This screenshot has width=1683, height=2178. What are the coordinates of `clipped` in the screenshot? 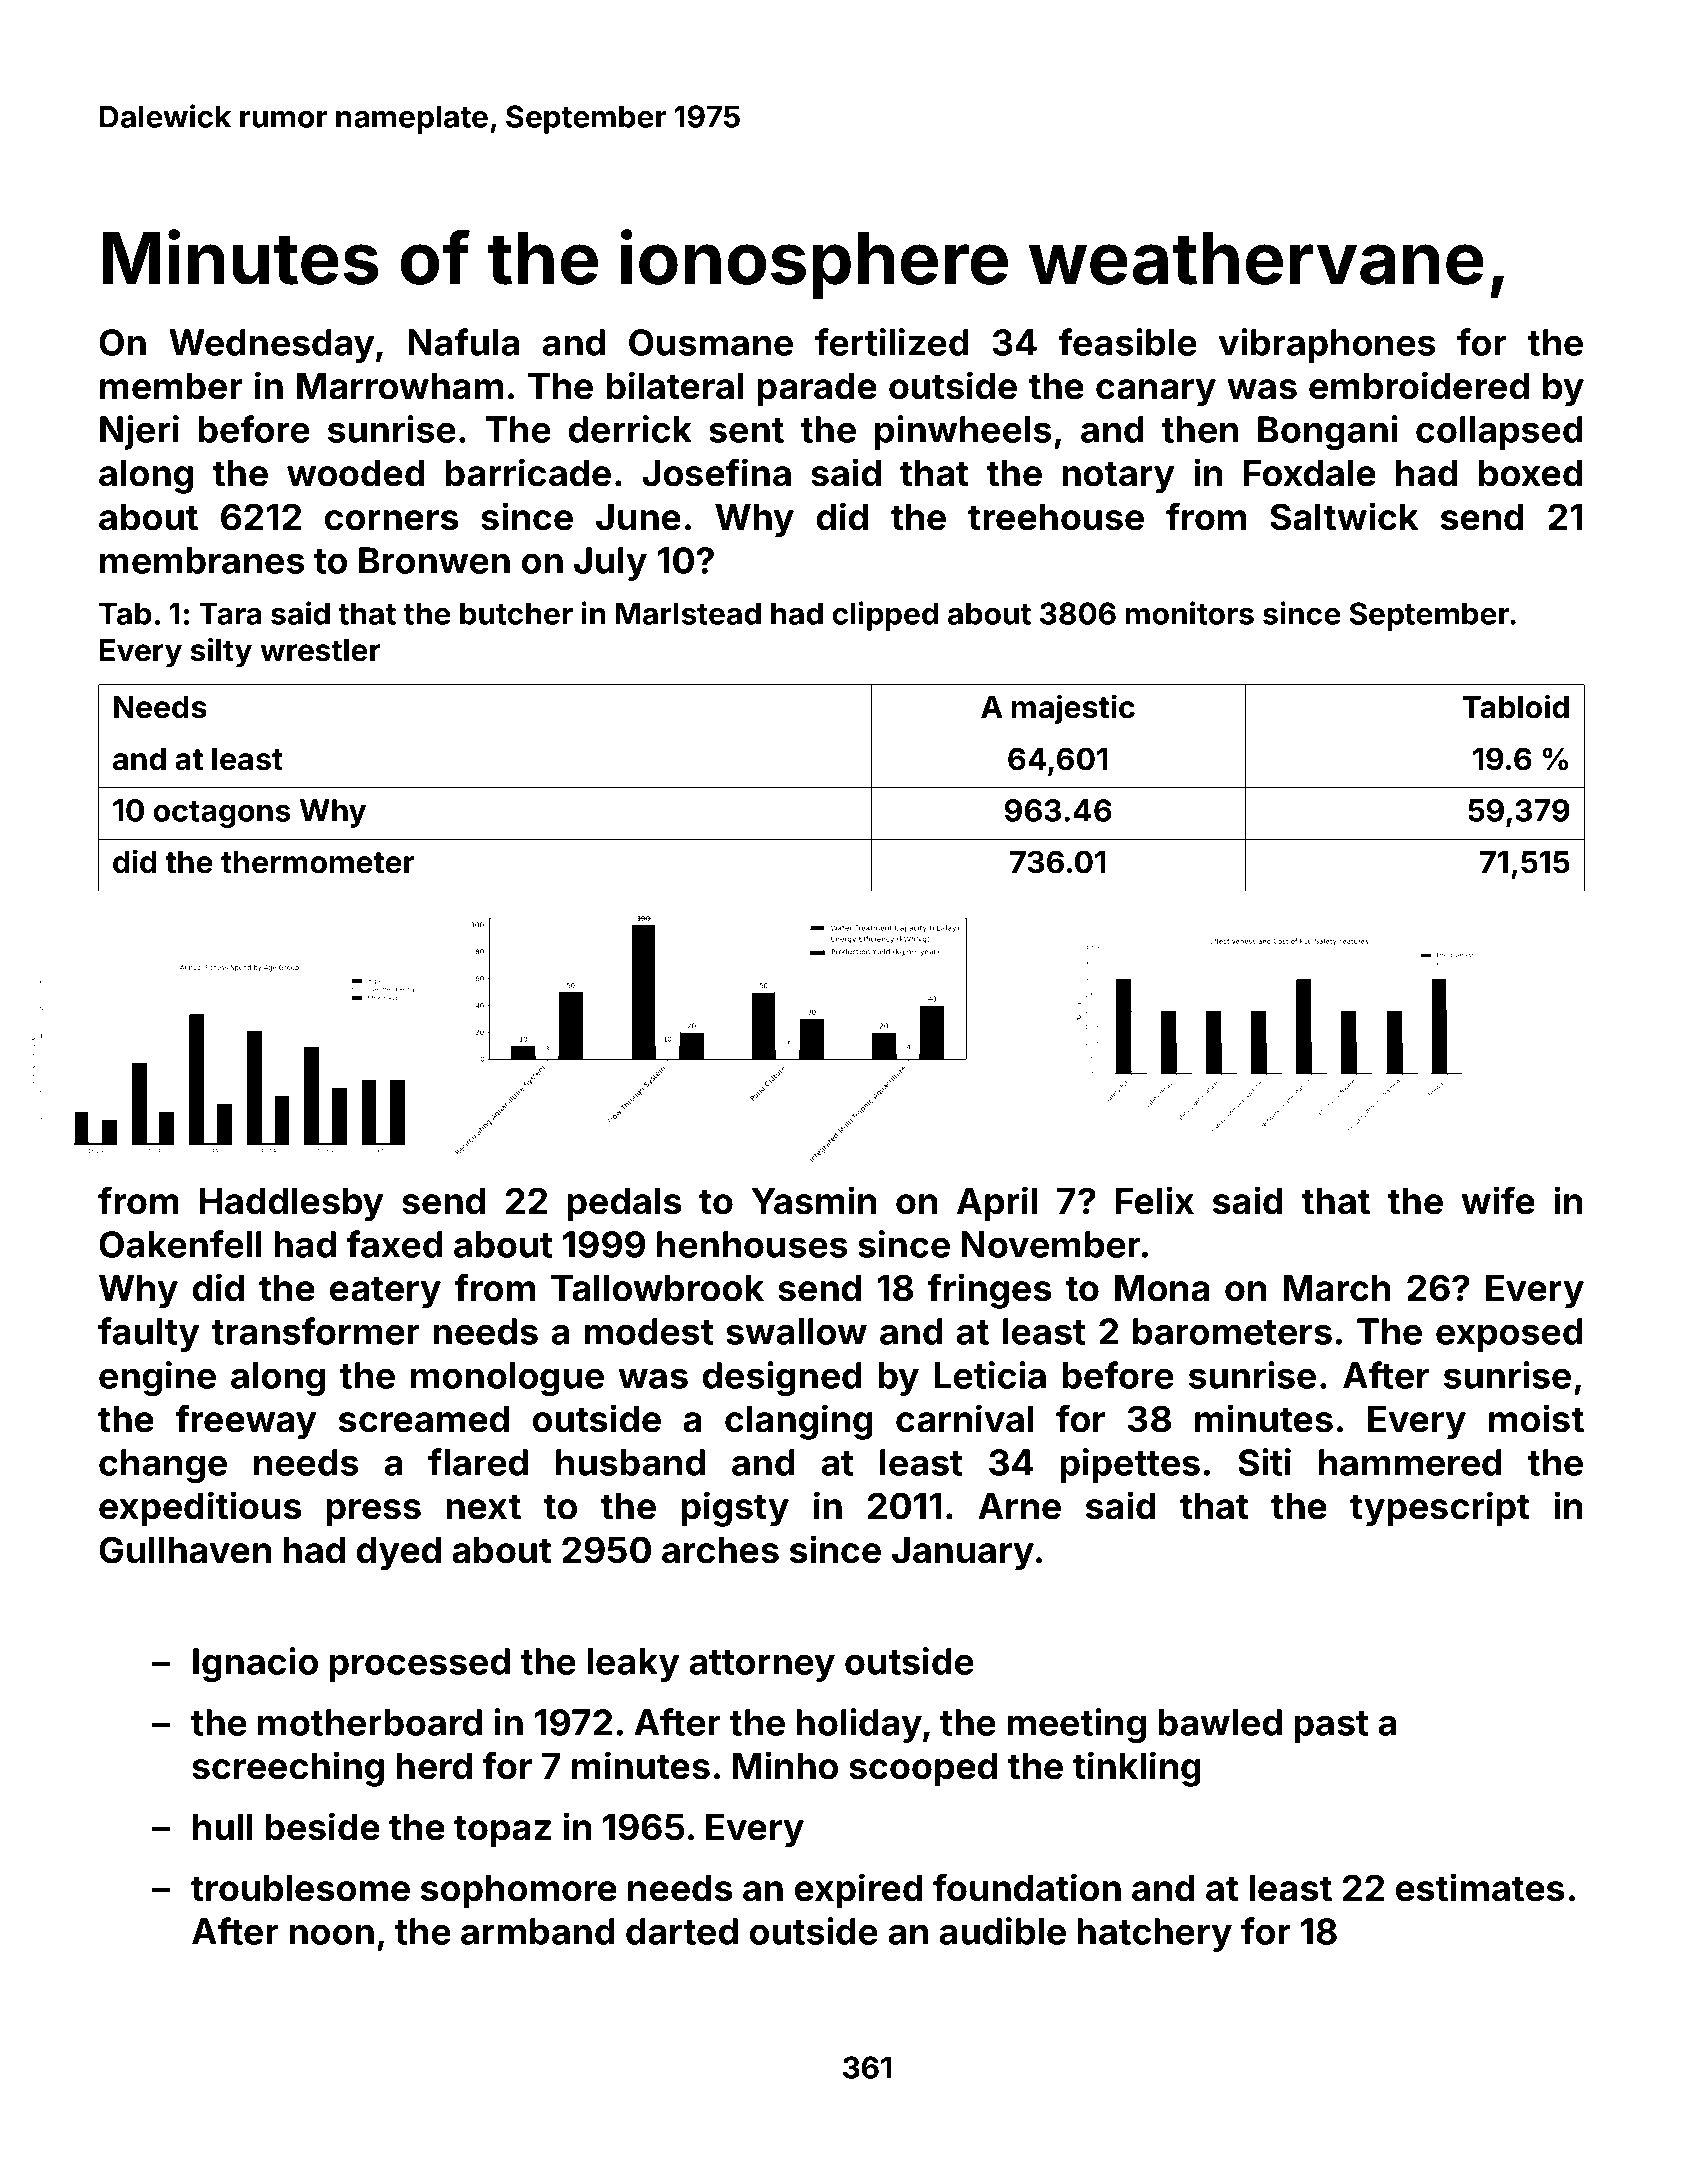 It's located at (885, 616).
